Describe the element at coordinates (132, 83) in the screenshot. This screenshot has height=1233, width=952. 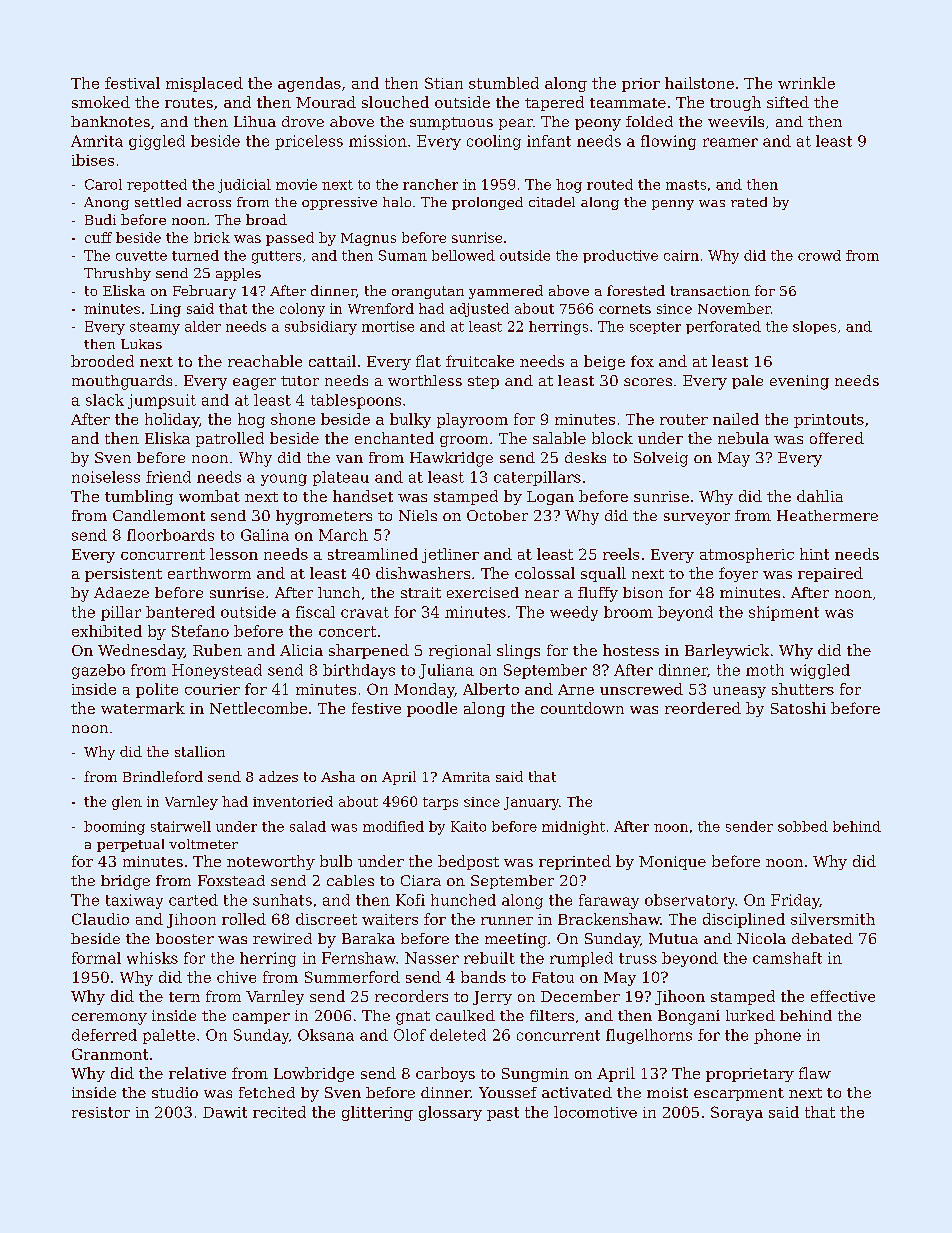
I see `festival` at that location.
